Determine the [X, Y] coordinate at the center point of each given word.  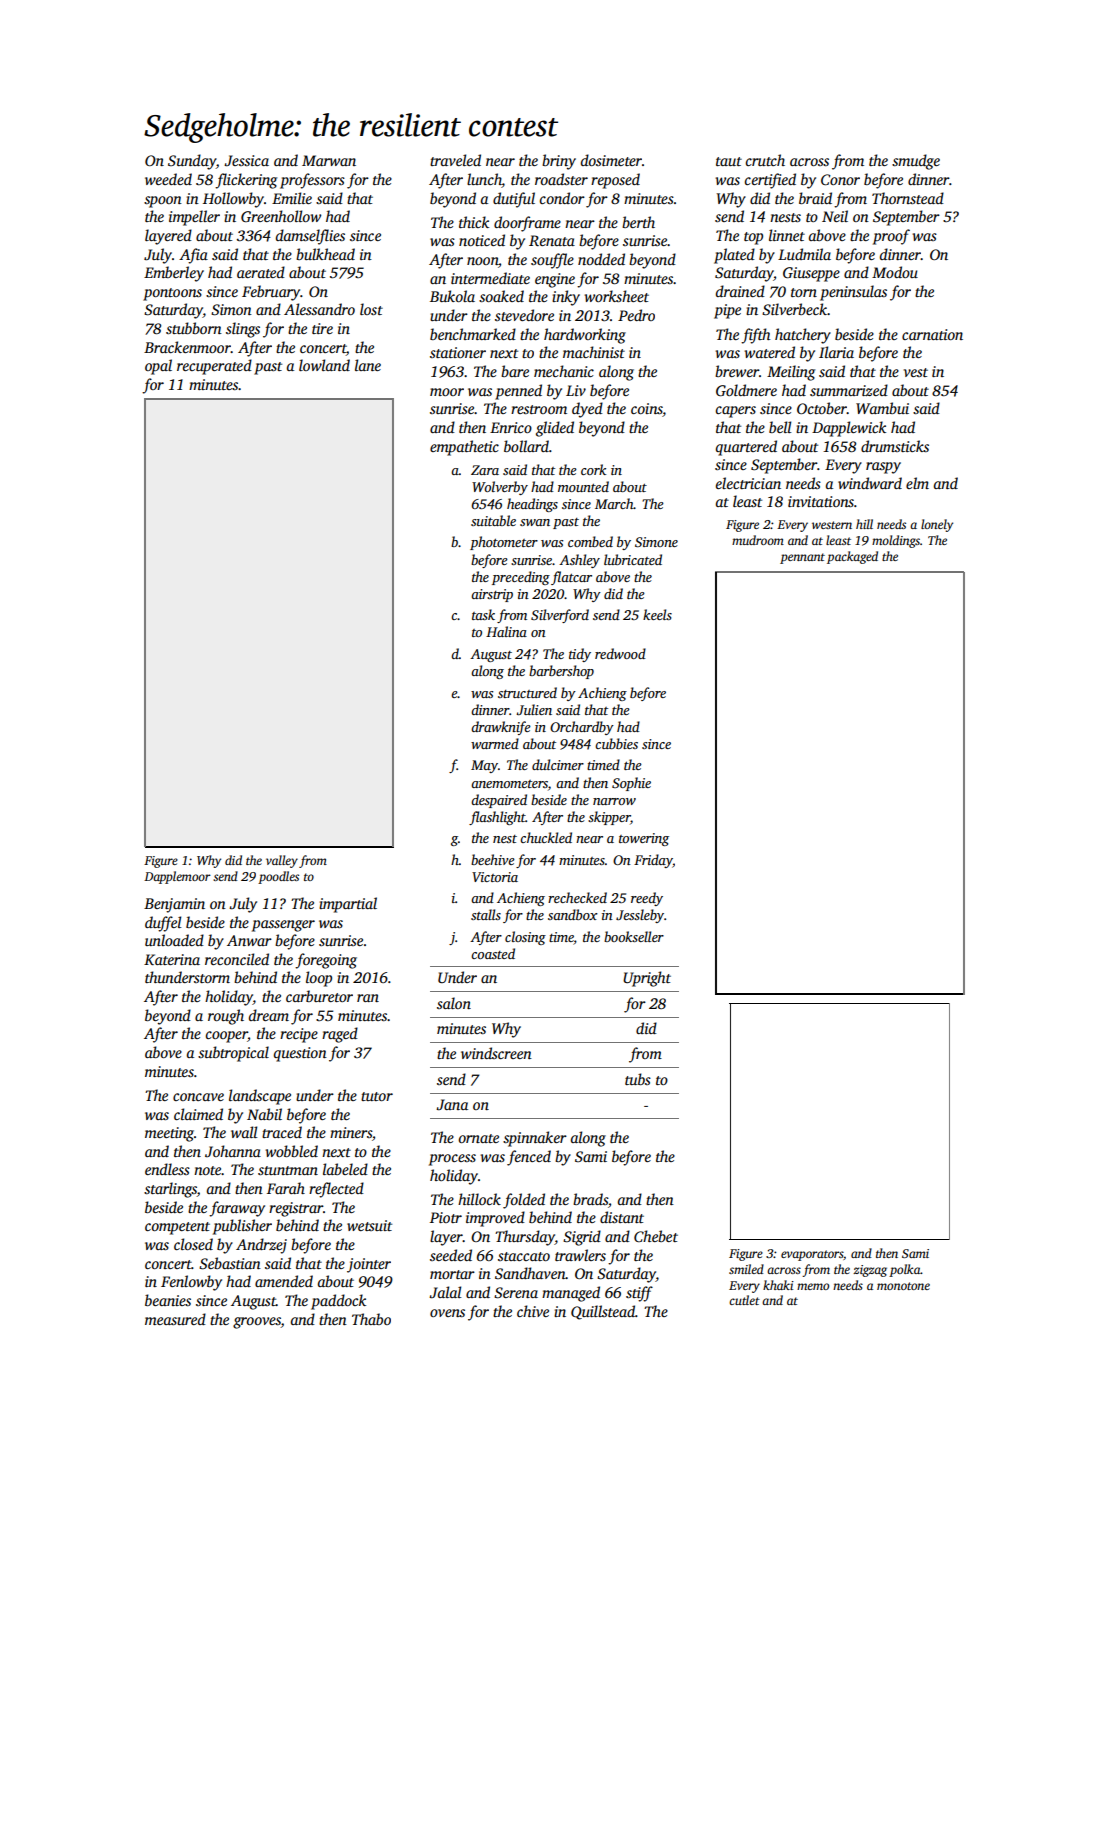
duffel [163, 924]
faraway [237, 1209]
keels [657, 614]
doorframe [527, 224]
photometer [504, 543]
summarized [849, 390]
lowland [324, 365]
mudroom [758, 540]
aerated [261, 272]
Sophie [631, 784]
